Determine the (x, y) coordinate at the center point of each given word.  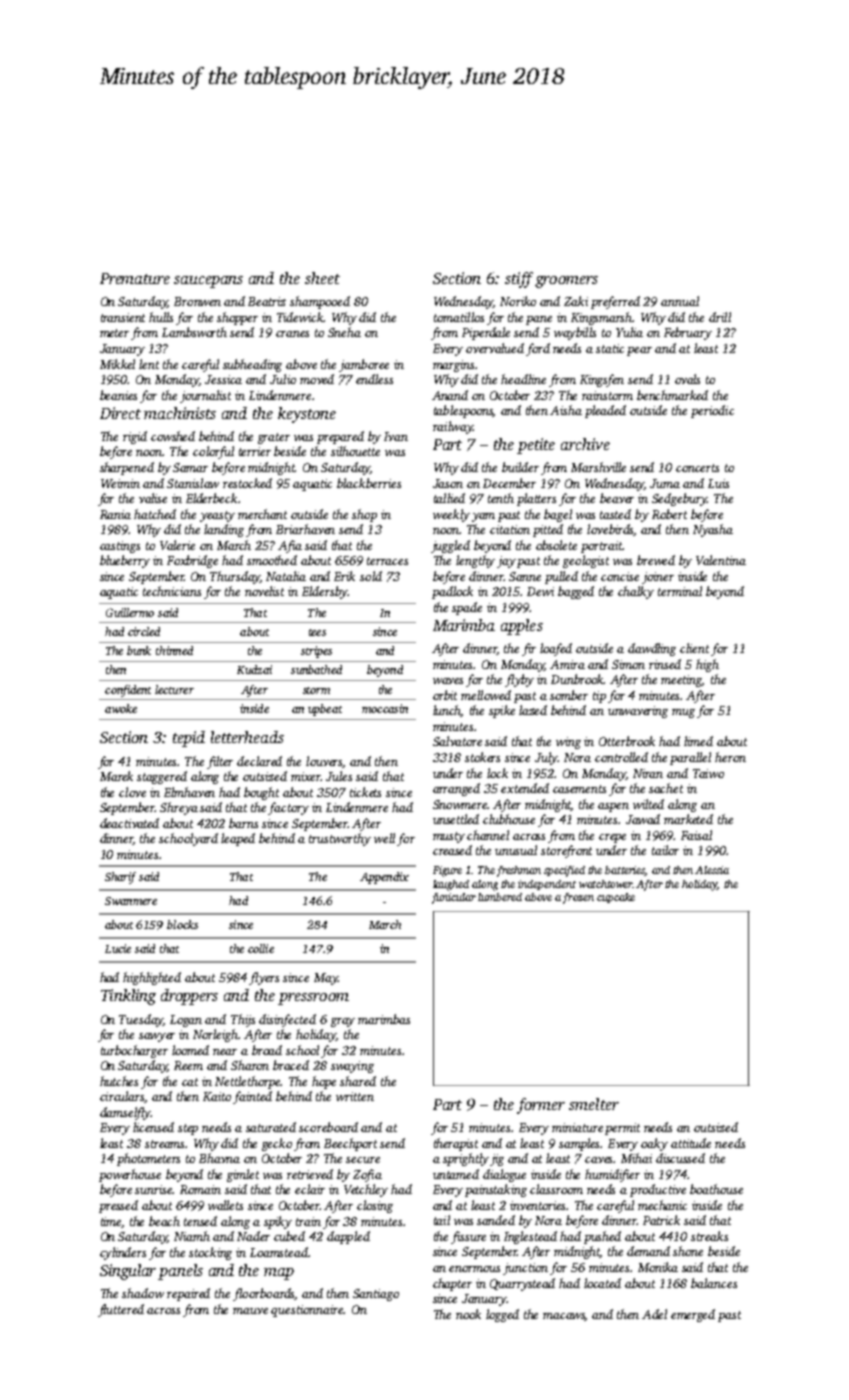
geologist (586, 561)
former (541, 1106)
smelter (594, 1104)
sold (371, 576)
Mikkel (117, 364)
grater (274, 438)
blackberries (369, 483)
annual (680, 301)
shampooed (320, 302)
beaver (617, 498)
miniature (577, 1127)
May (326, 979)
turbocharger (134, 1051)
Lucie (118, 948)
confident (128, 691)
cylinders (123, 1253)
